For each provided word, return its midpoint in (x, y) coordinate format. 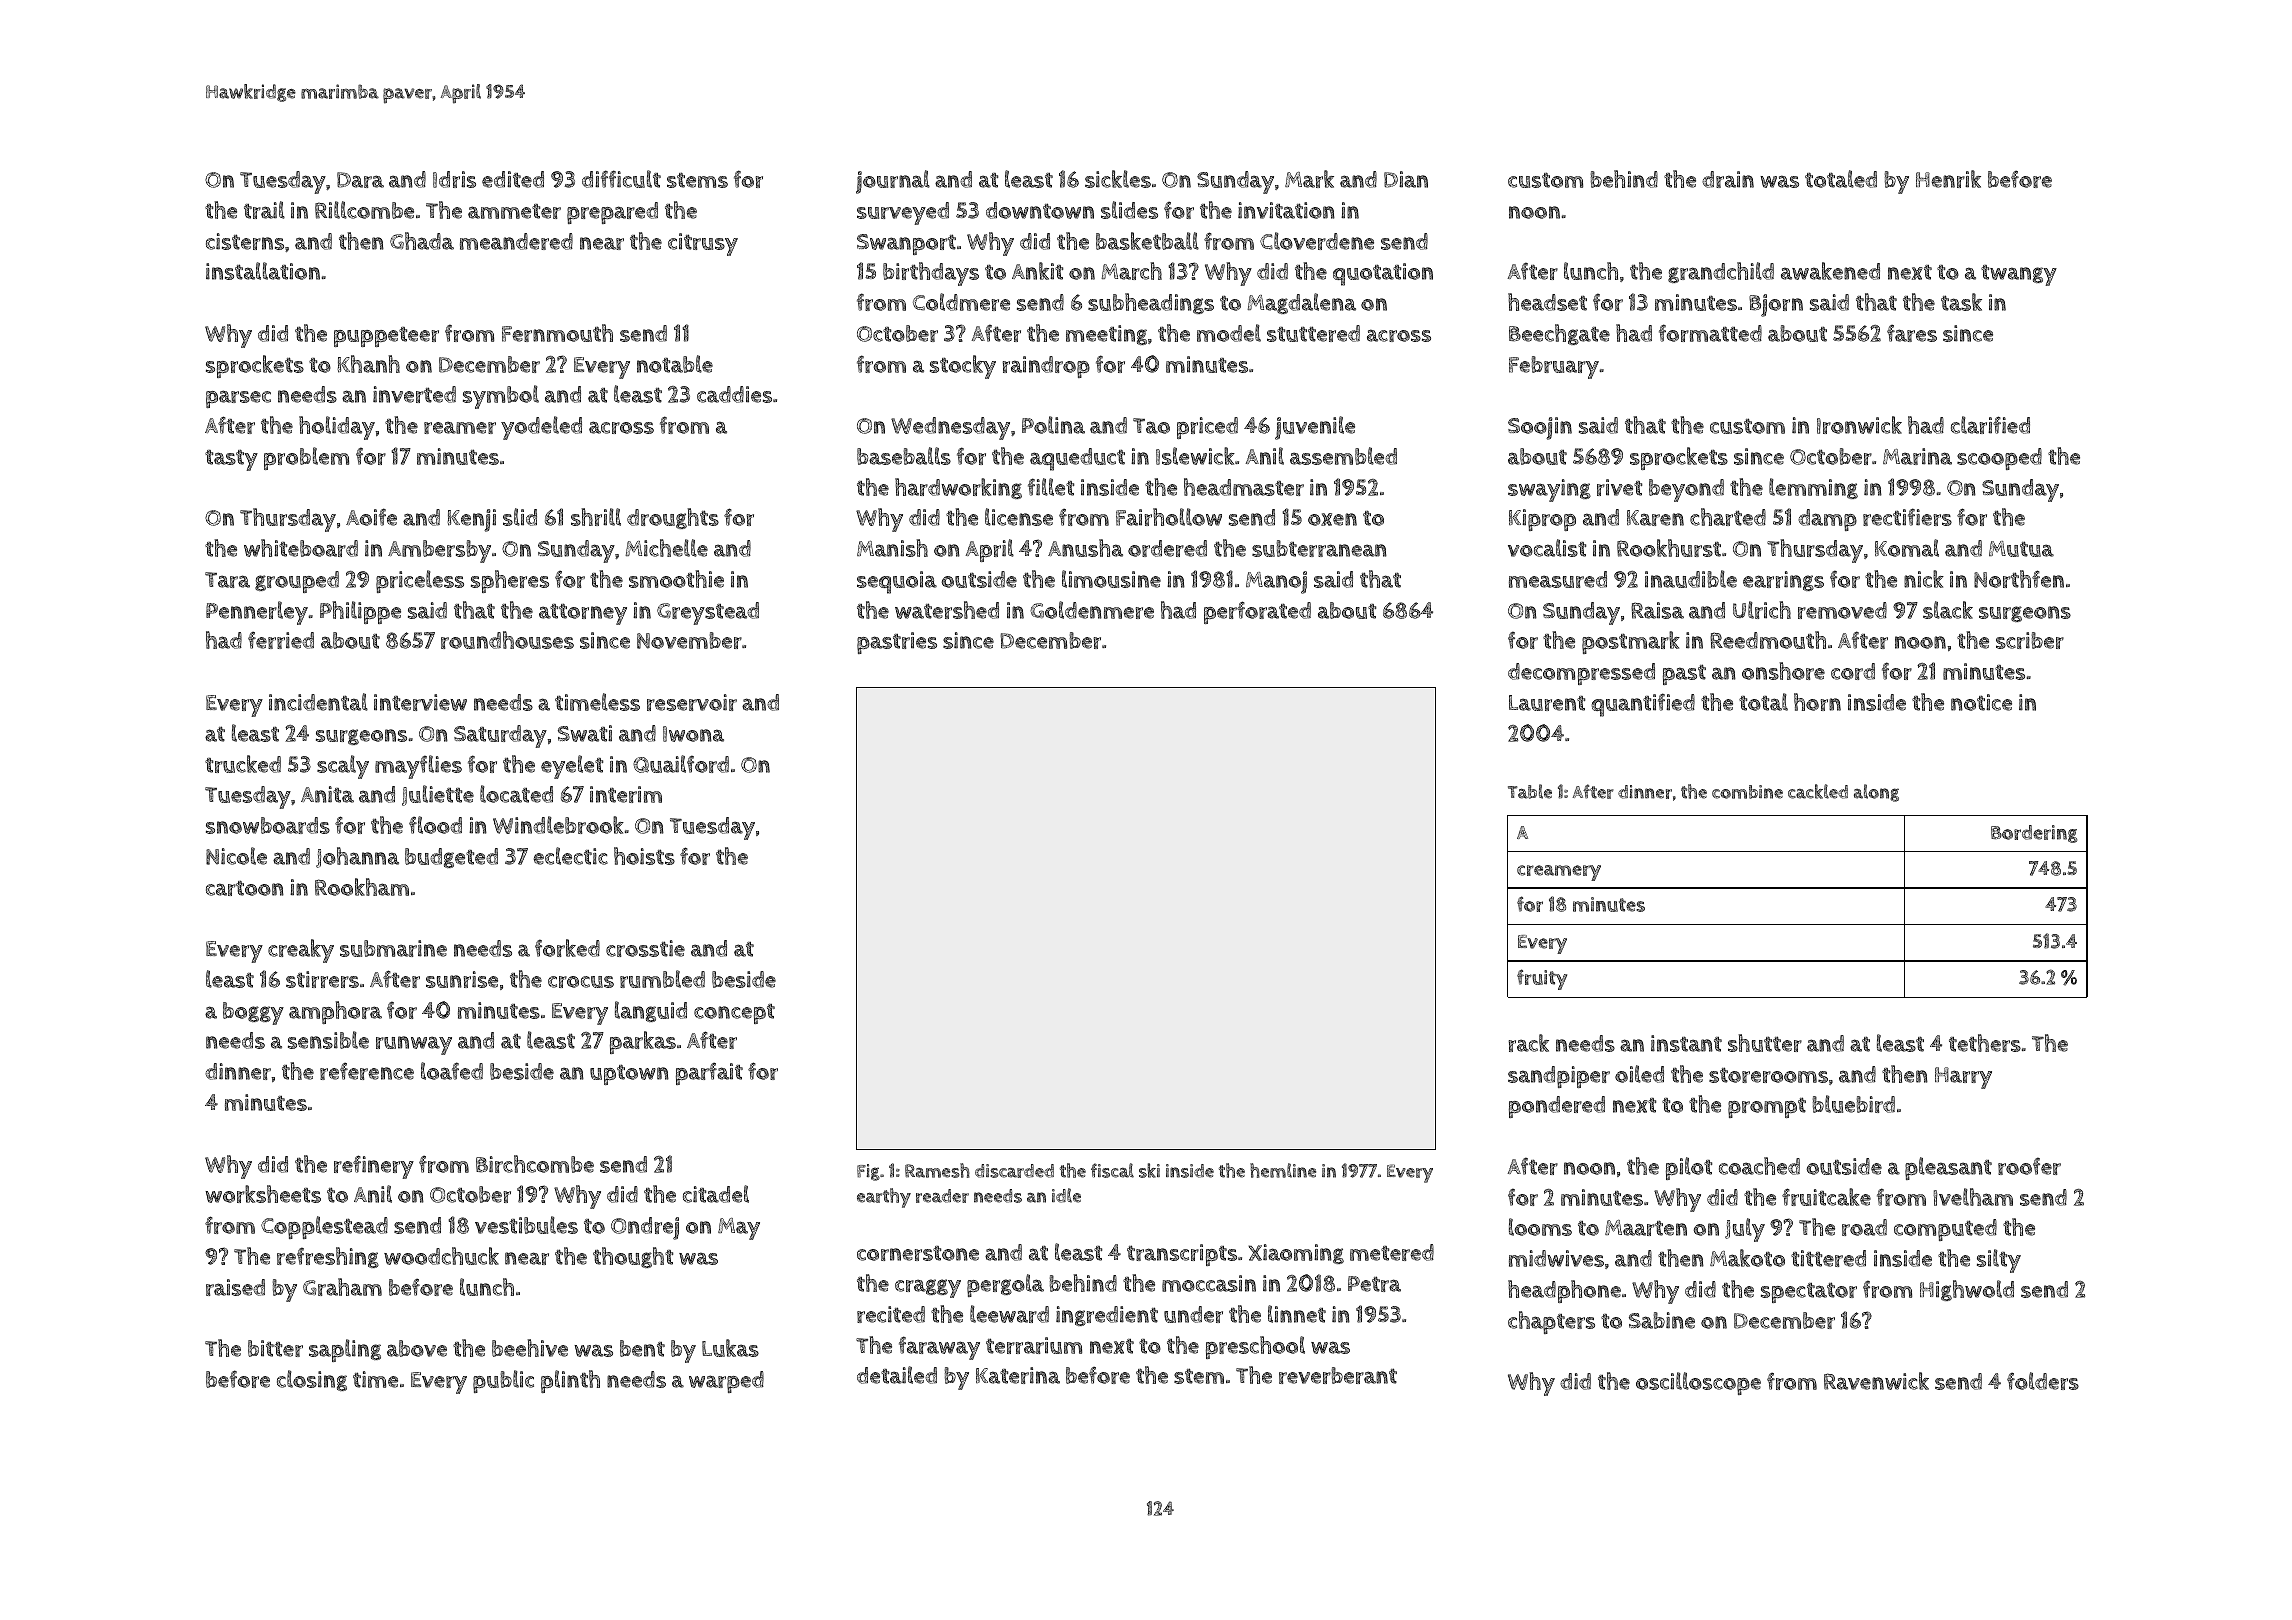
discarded (1014, 1171)
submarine (393, 948)
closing (312, 1380)
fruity (1542, 979)
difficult (621, 179)
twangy (2019, 275)
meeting (1106, 335)
